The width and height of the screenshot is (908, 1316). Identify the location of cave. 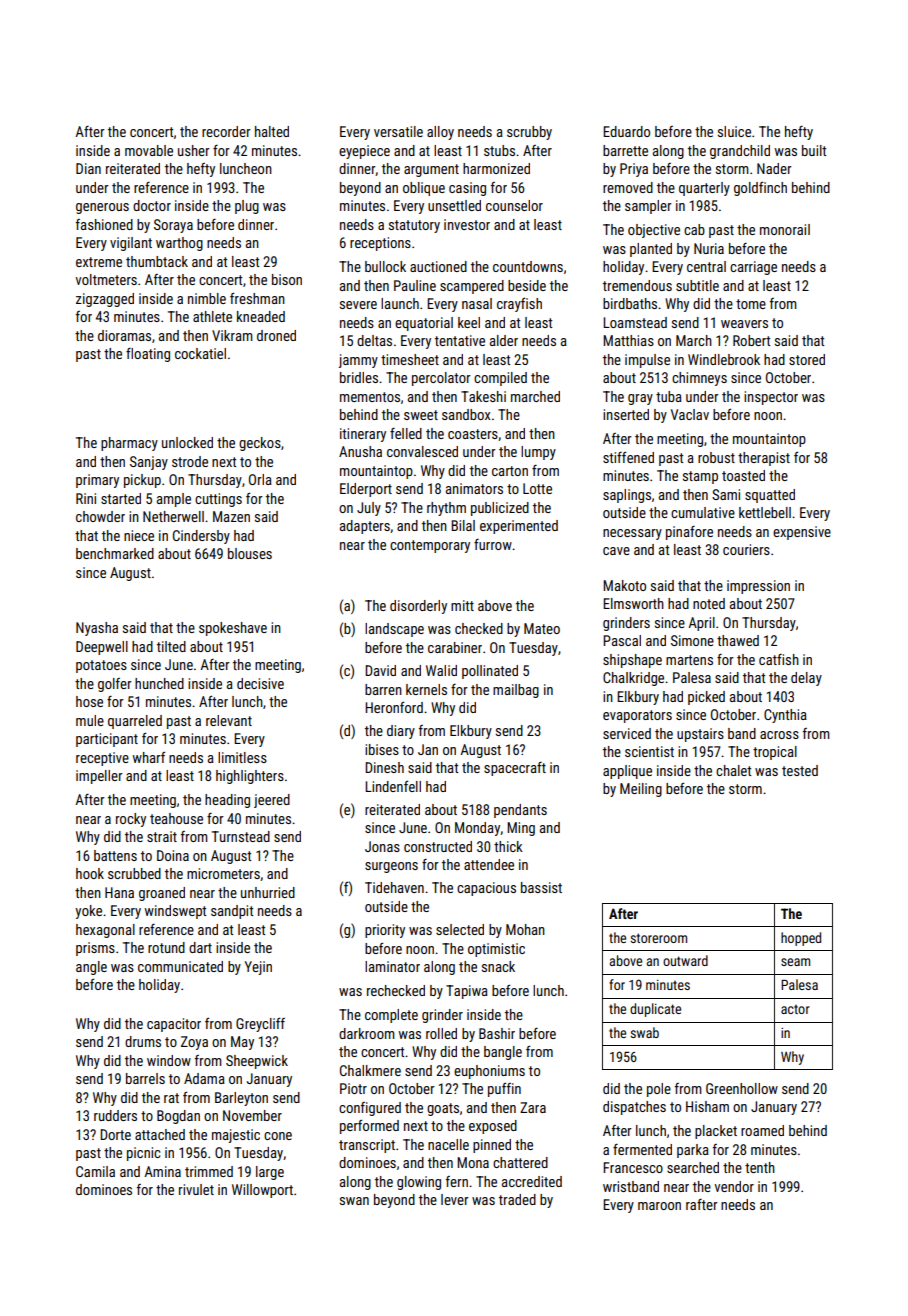
(616, 551).
